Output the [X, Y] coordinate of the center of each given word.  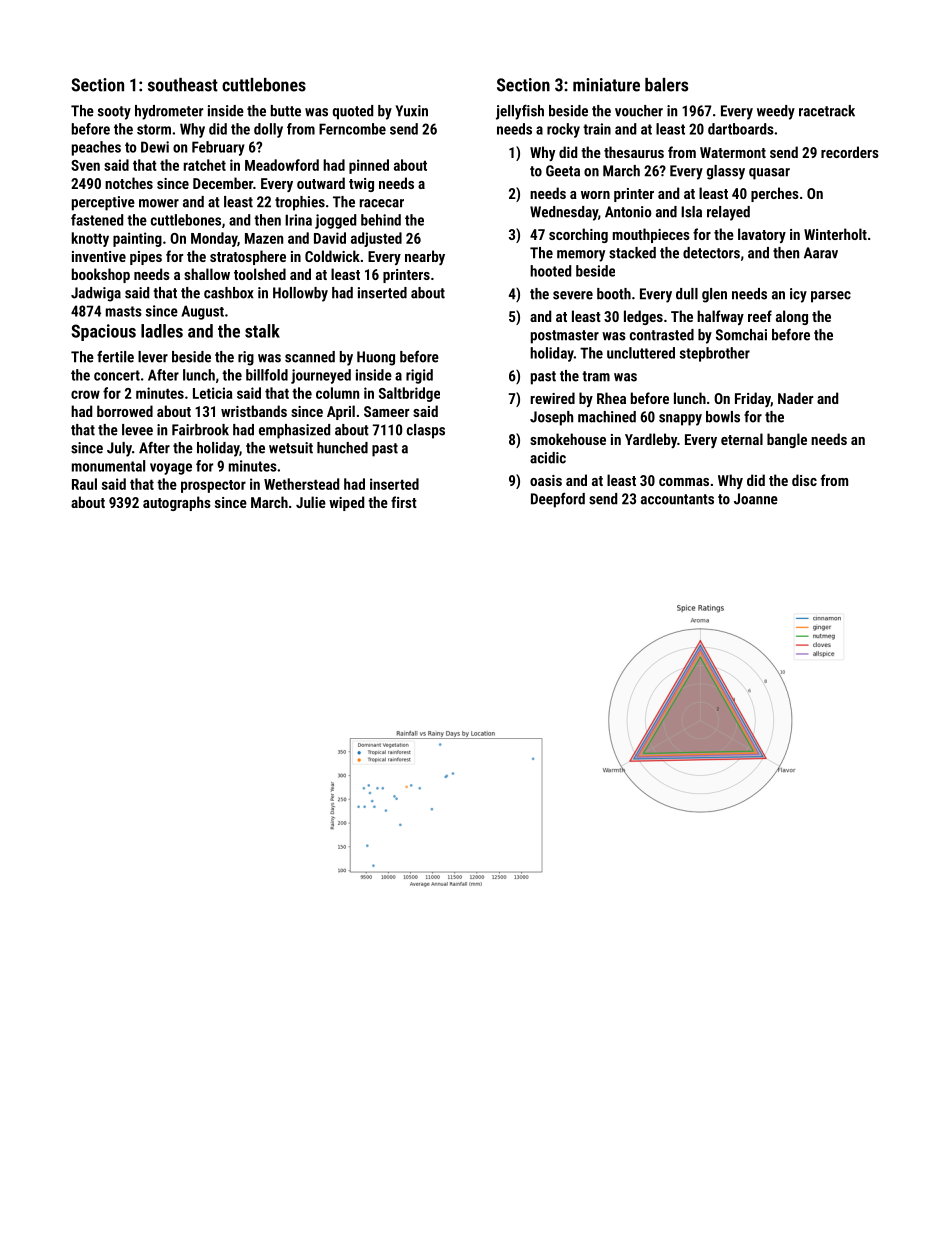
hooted [550, 271]
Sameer [386, 411]
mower [159, 203]
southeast [183, 85]
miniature [606, 85]
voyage [171, 469]
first [404, 502]
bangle [787, 440]
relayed [728, 213]
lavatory [762, 235]
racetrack [827, 111]
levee [137, 430]
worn [595, 195]
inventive [99, 256]
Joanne [756, 499]
